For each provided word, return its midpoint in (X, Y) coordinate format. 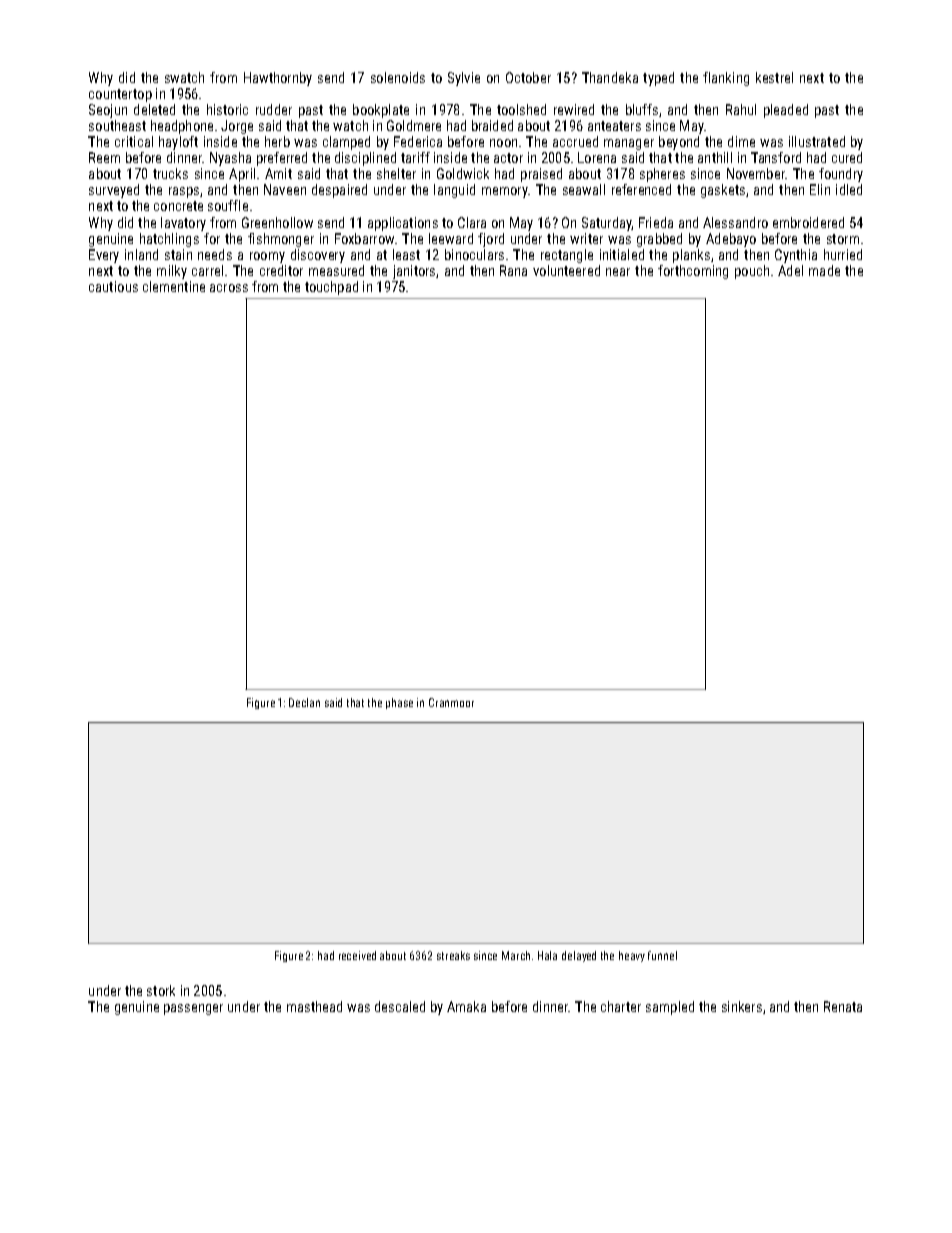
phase (399, 703)
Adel (790, 270)
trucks (170, 173)
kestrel (774, 77)
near (618, 272)
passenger (193, 1009)
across (229, 288)
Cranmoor (451, 702)
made (824, 270)
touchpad (331, 288)
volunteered (566, 270)
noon (503, 143)
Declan (304, 702)
